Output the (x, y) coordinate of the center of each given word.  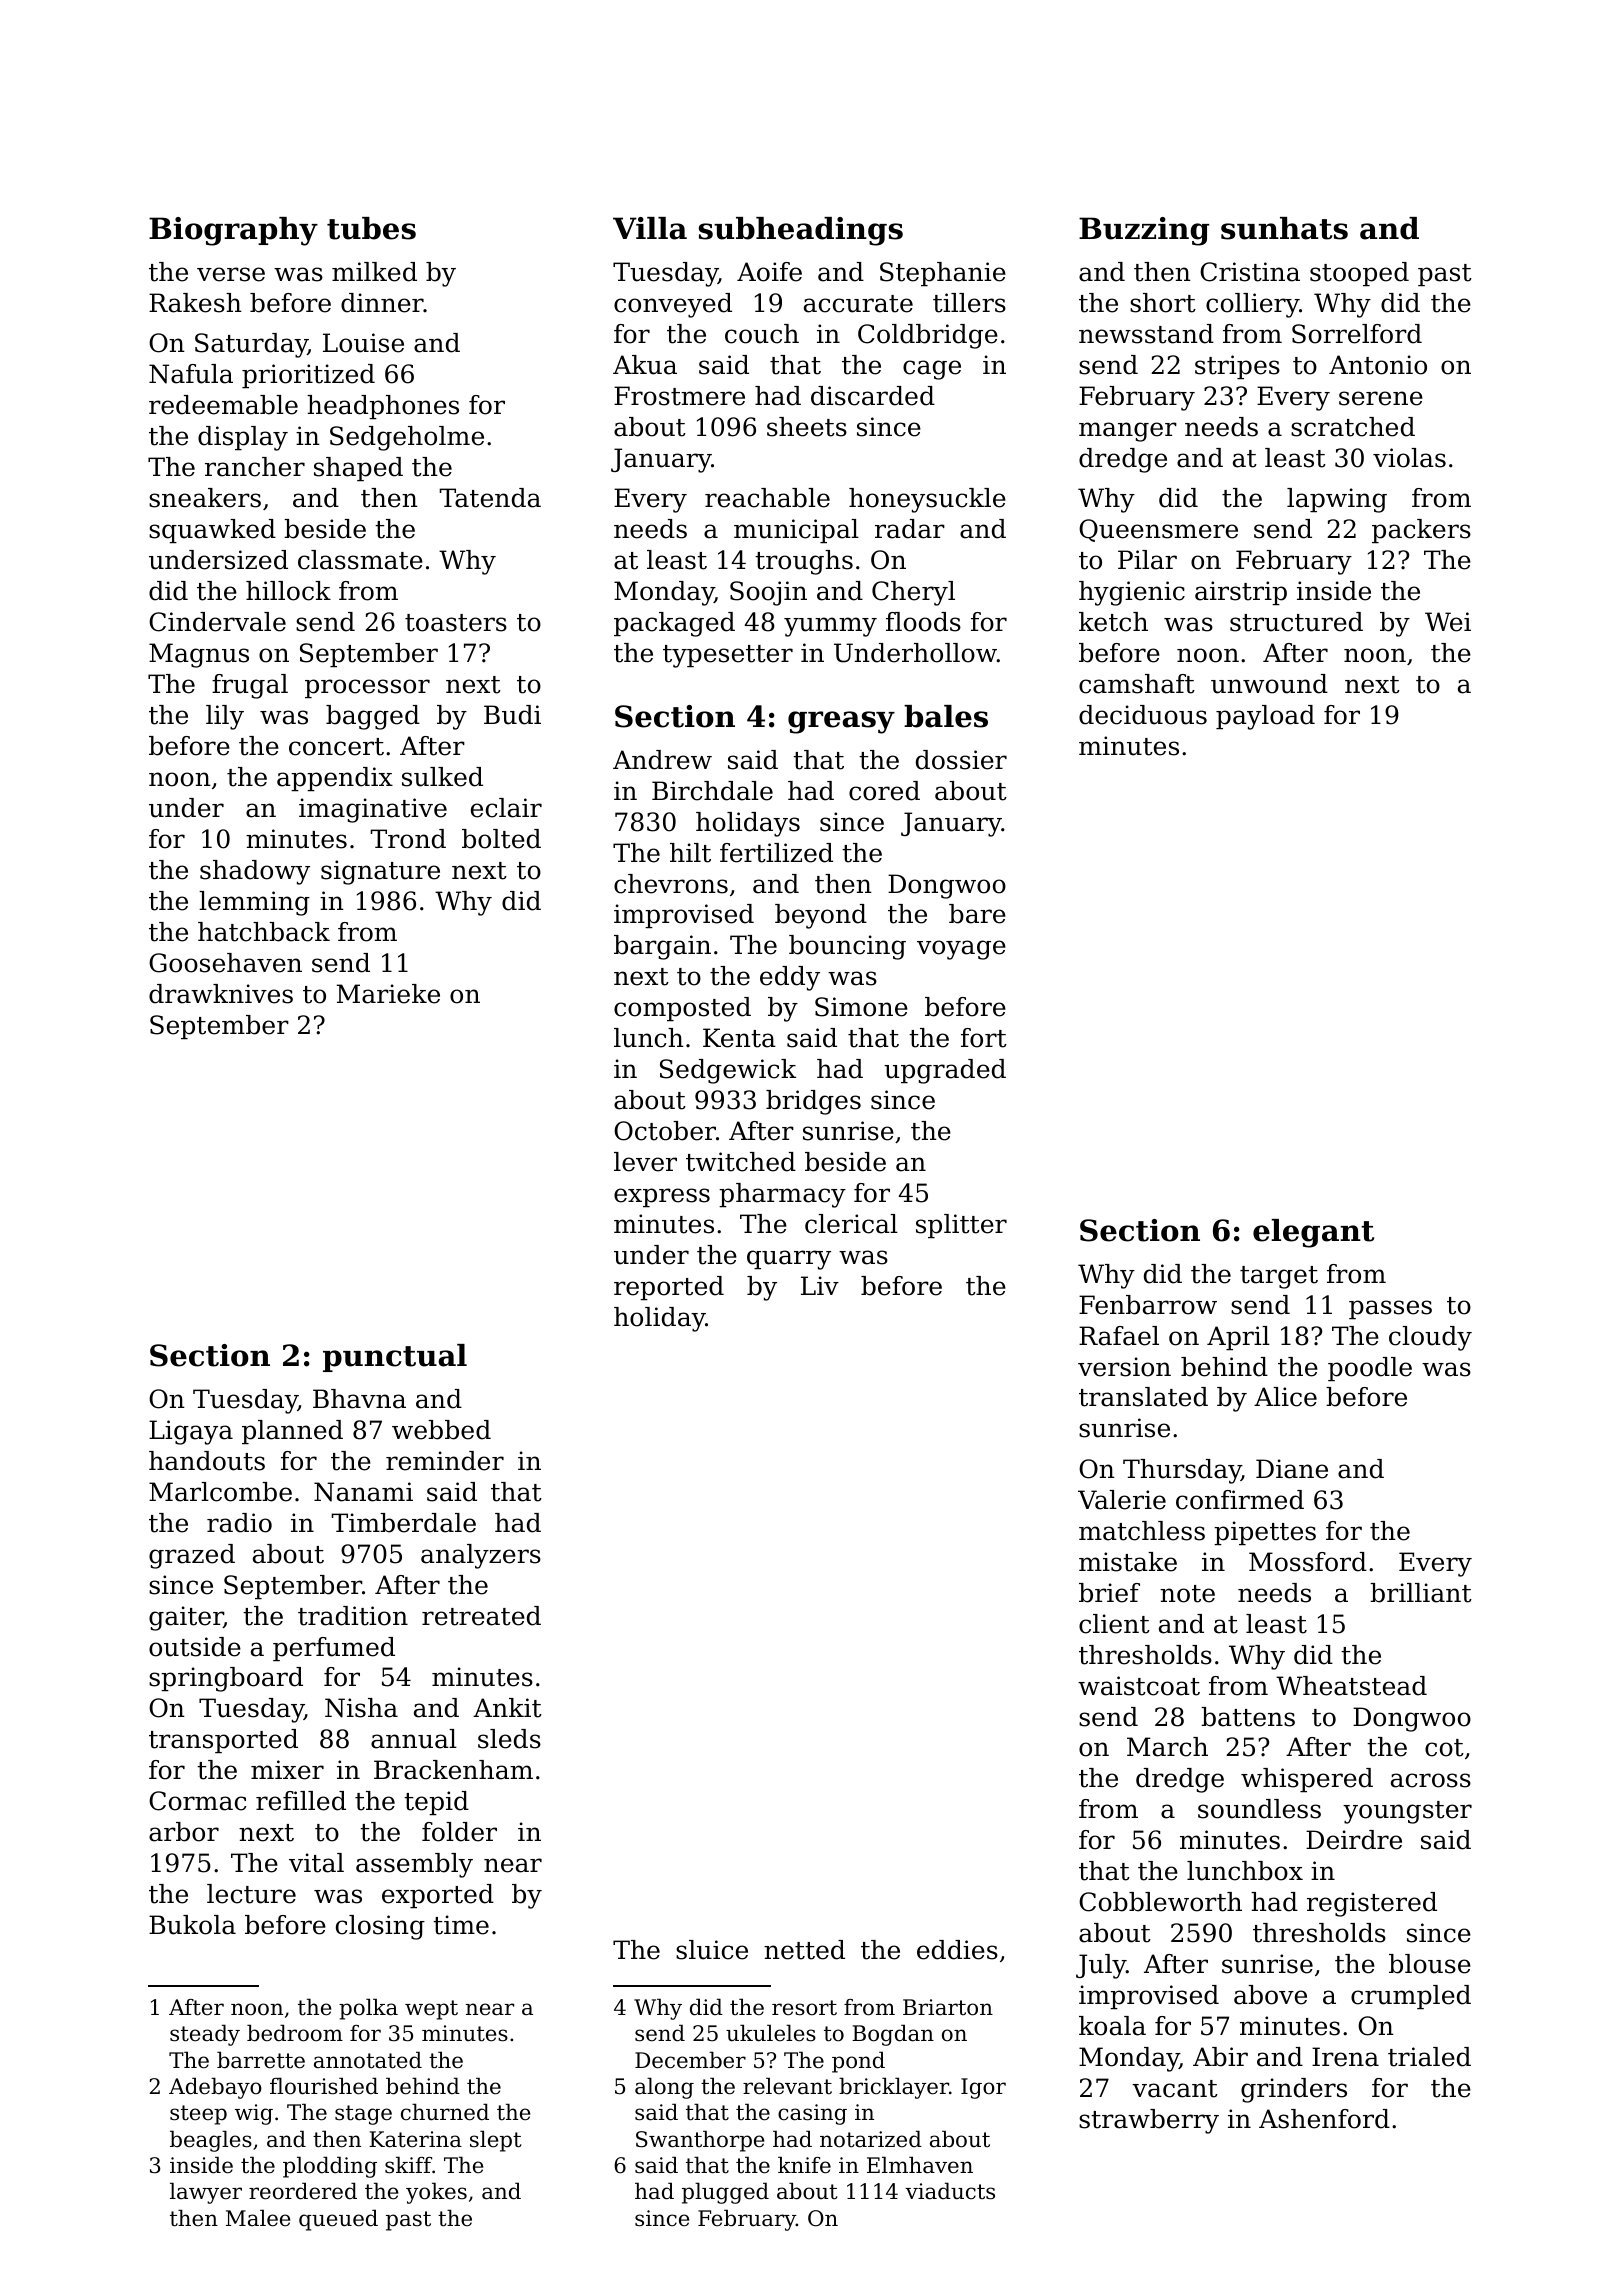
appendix (335, 779)
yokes (436, 2193)
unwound (1269, 684)
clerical (851, 1224)
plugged (725, 2193)
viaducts (950, 2191)
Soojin (768, 593)
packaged (674, 624)
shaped (358, 469)
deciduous (1143, 715)
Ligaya (191, 1432)
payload (1265, 717)
